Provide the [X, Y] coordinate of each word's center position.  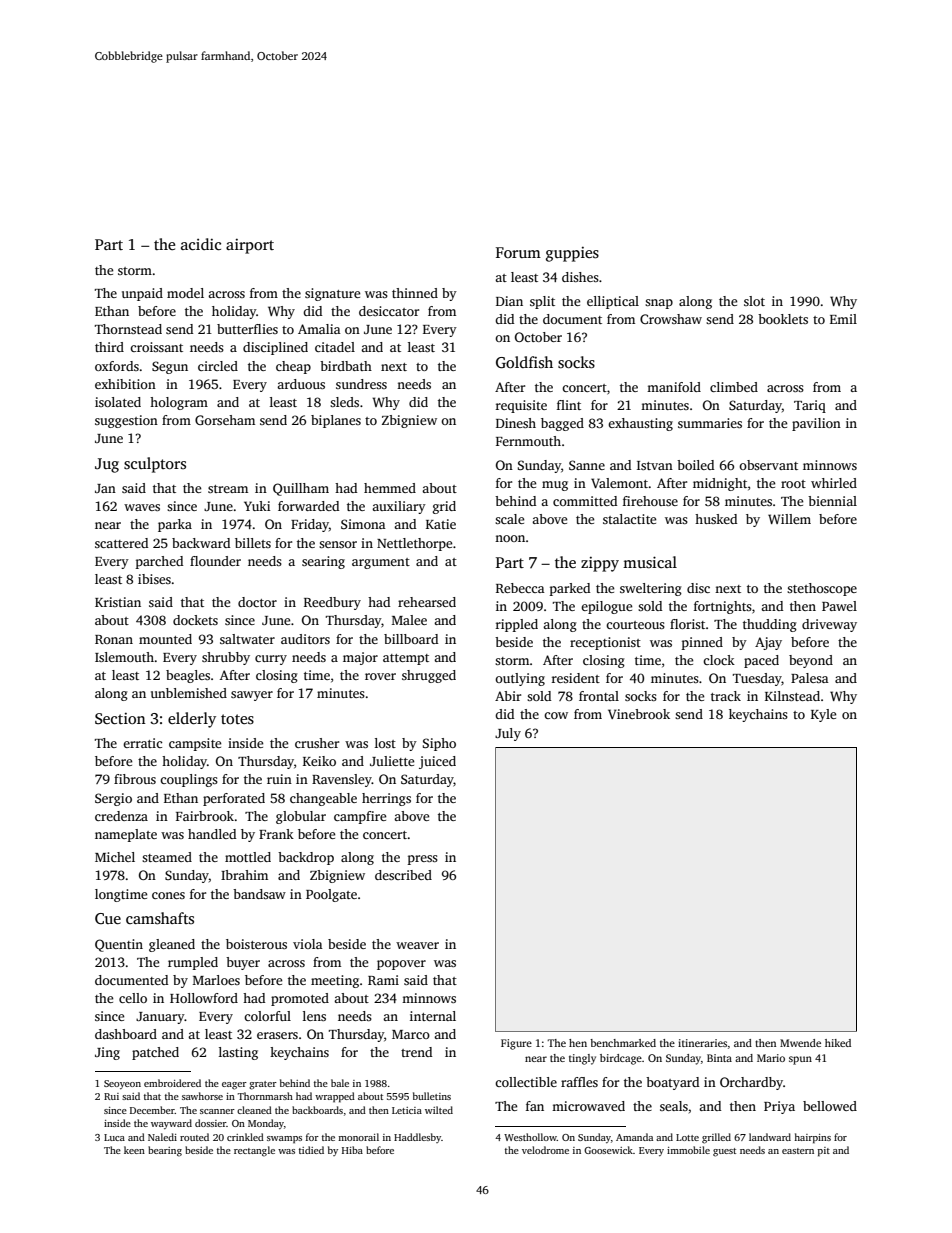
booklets [783, 319]
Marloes [216, 980]
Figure [516, 1044]
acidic [201, 244]
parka [175, 525]
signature [332, 294]
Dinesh [516, 423]
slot [754, 301]
